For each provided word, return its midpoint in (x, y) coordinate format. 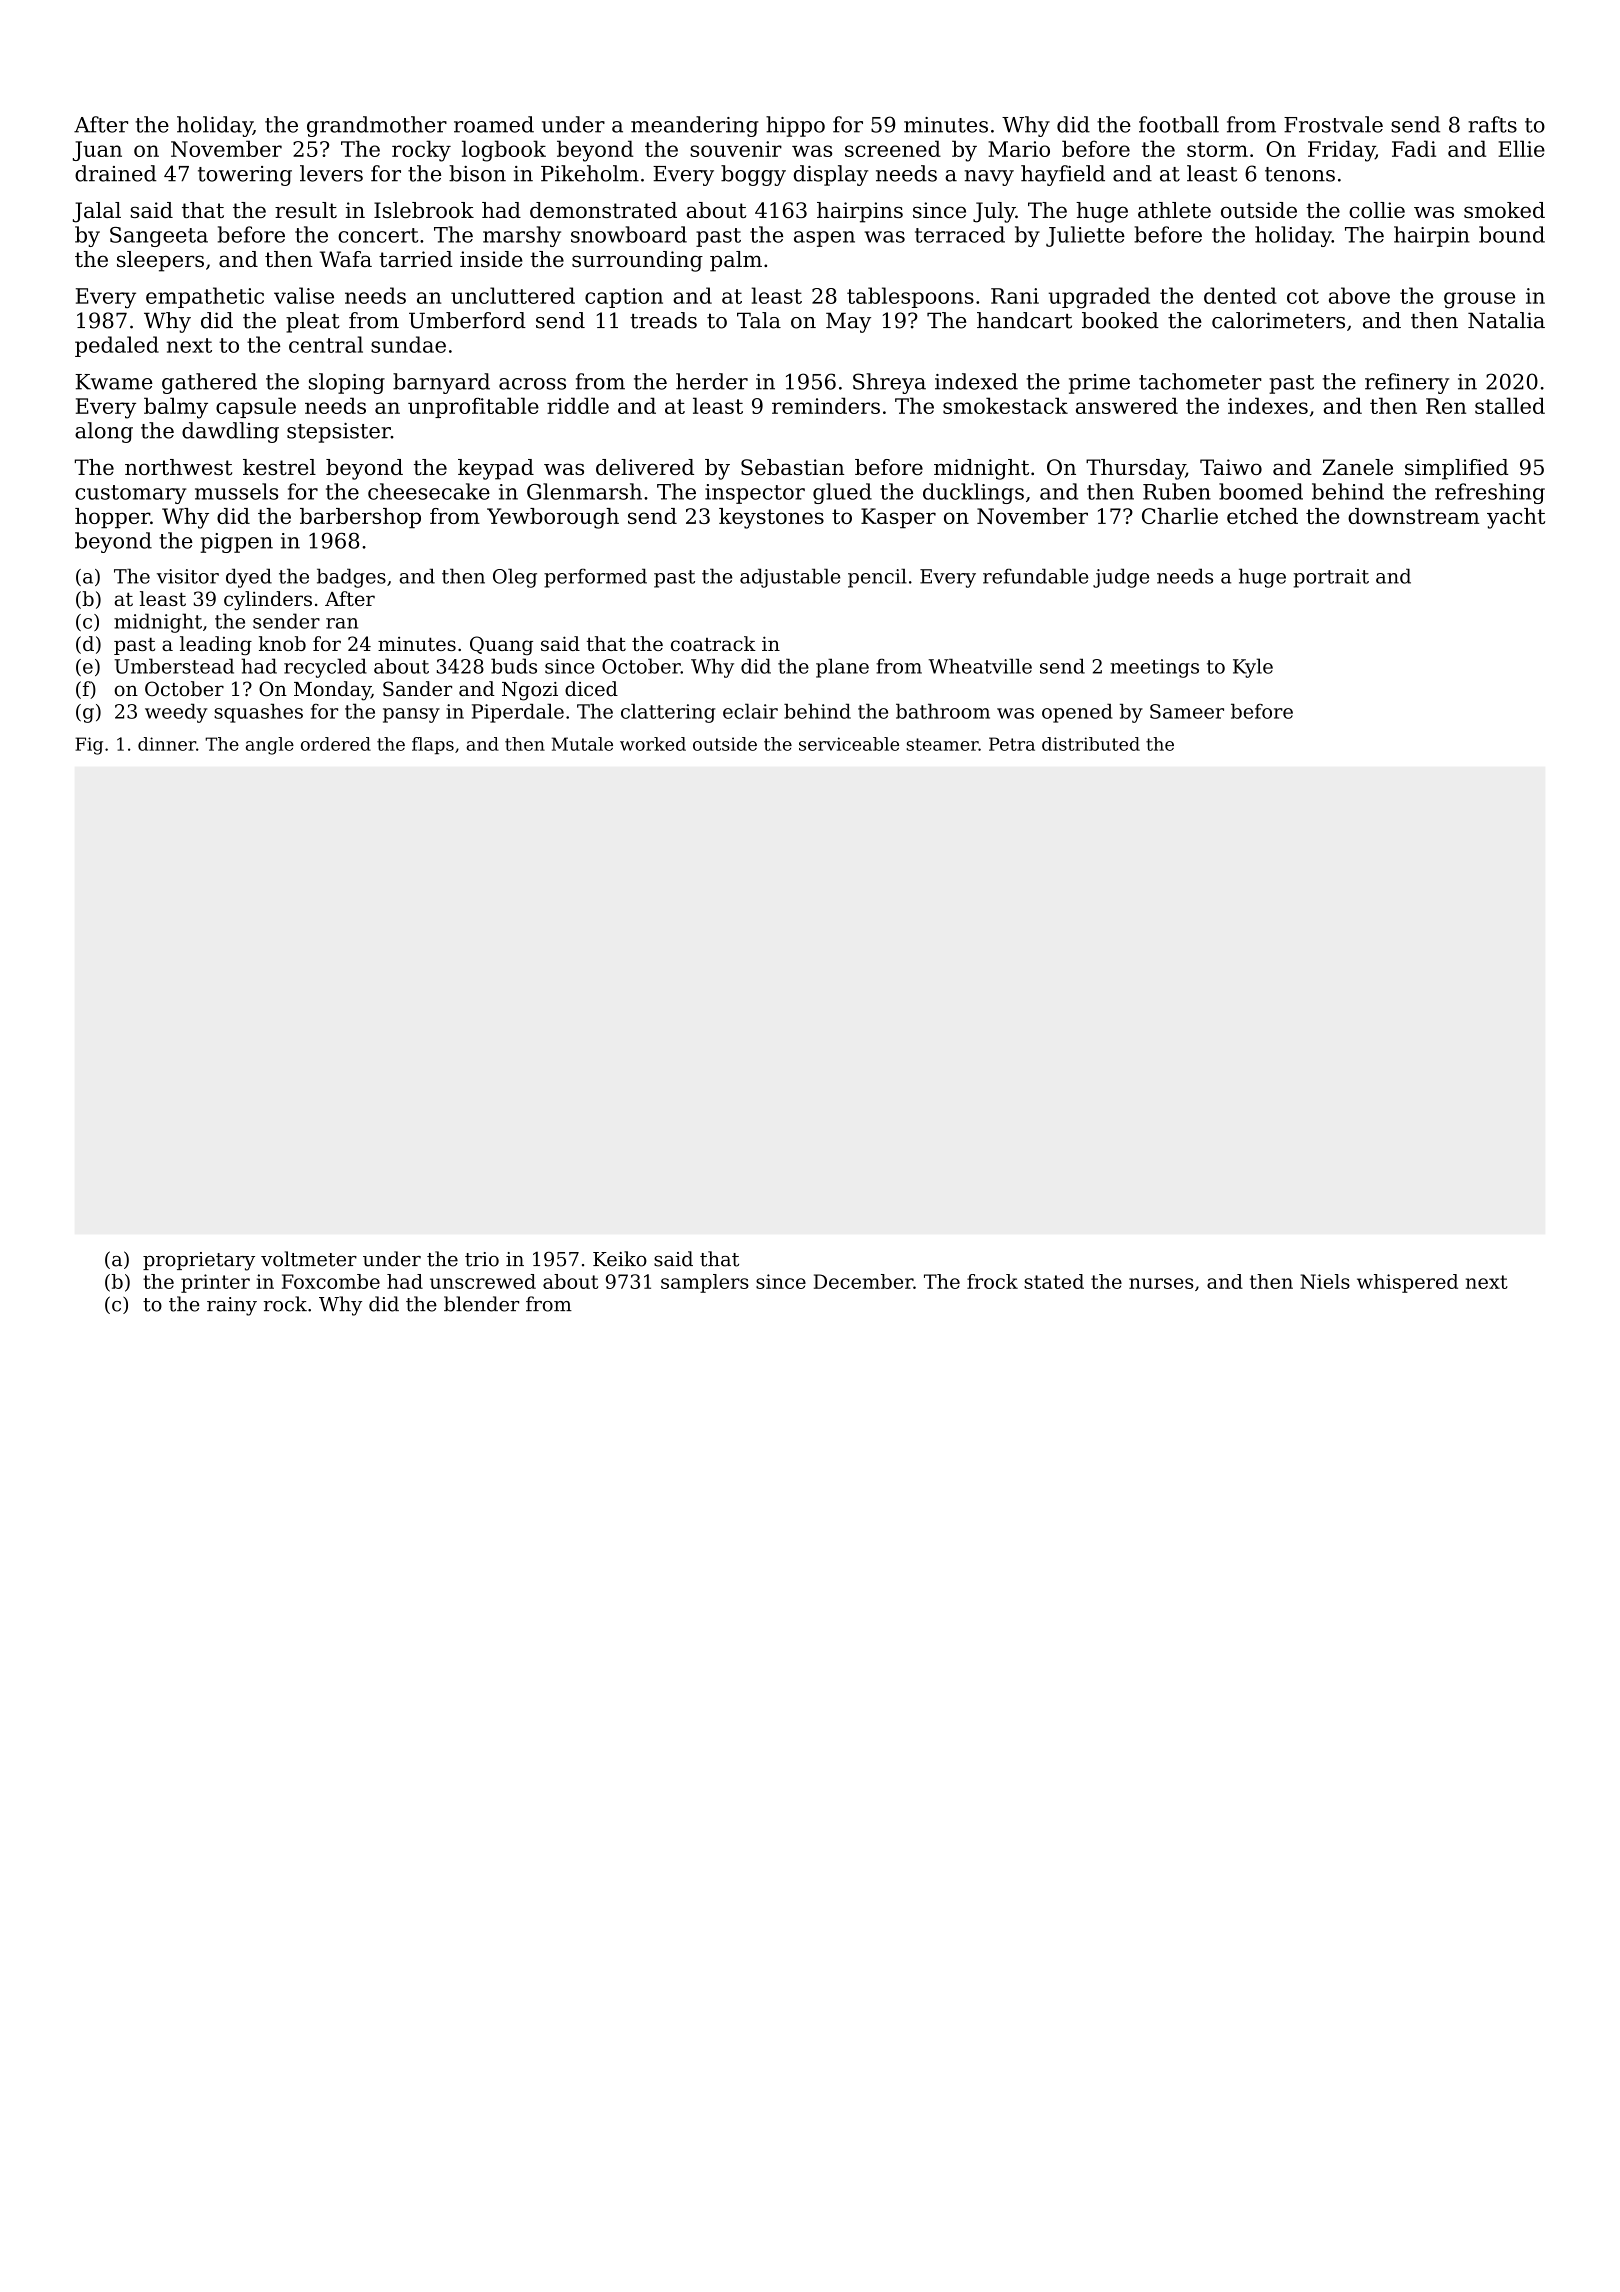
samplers (705, 1283)
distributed (1091, 744)
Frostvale (1333, 124)
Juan (97, 151)
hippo (795, 126)
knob (282, 643)
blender (481, 1304)
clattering (668, 713)
